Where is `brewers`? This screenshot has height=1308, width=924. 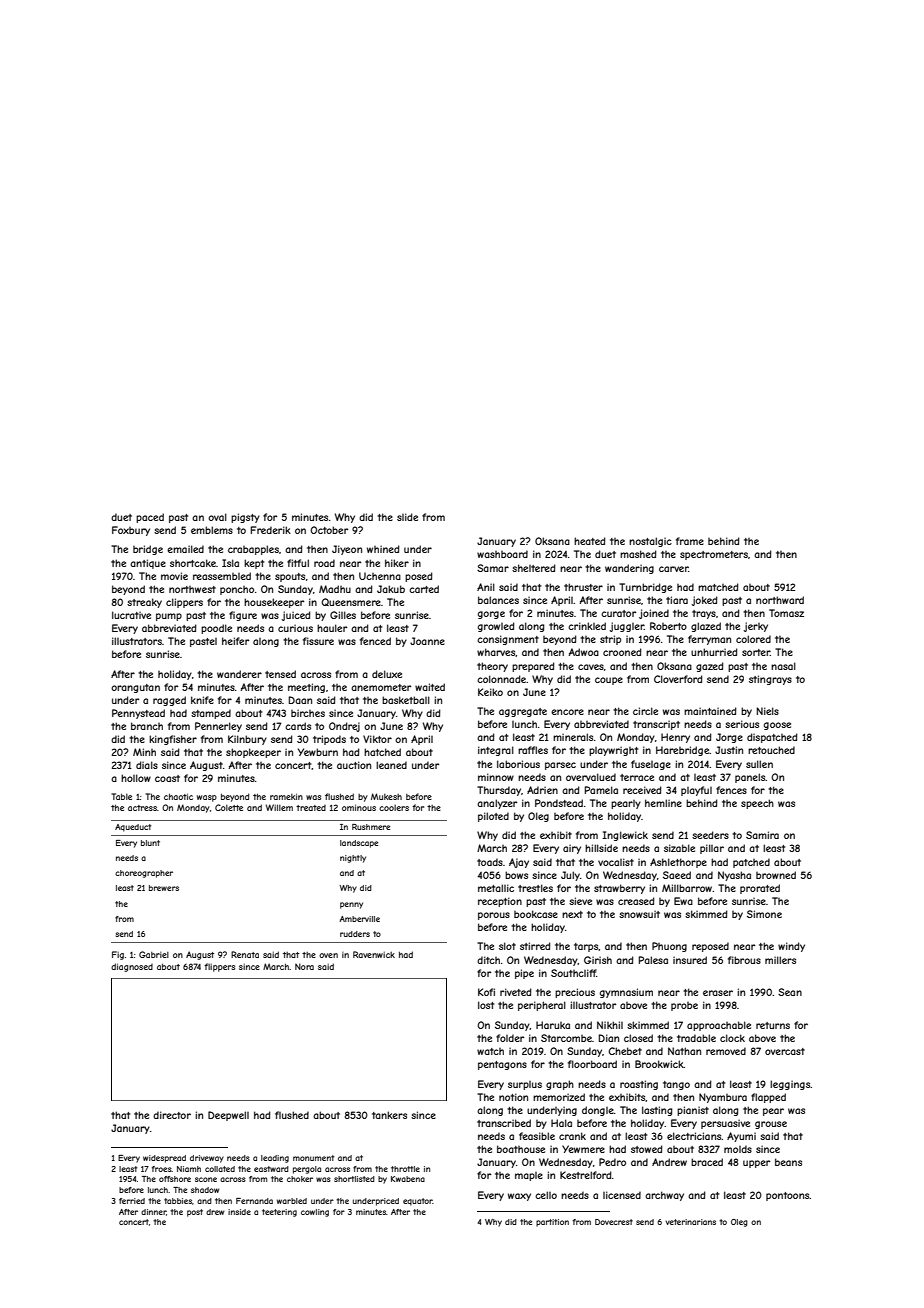 brewers is located at coordinates (164, 888).
